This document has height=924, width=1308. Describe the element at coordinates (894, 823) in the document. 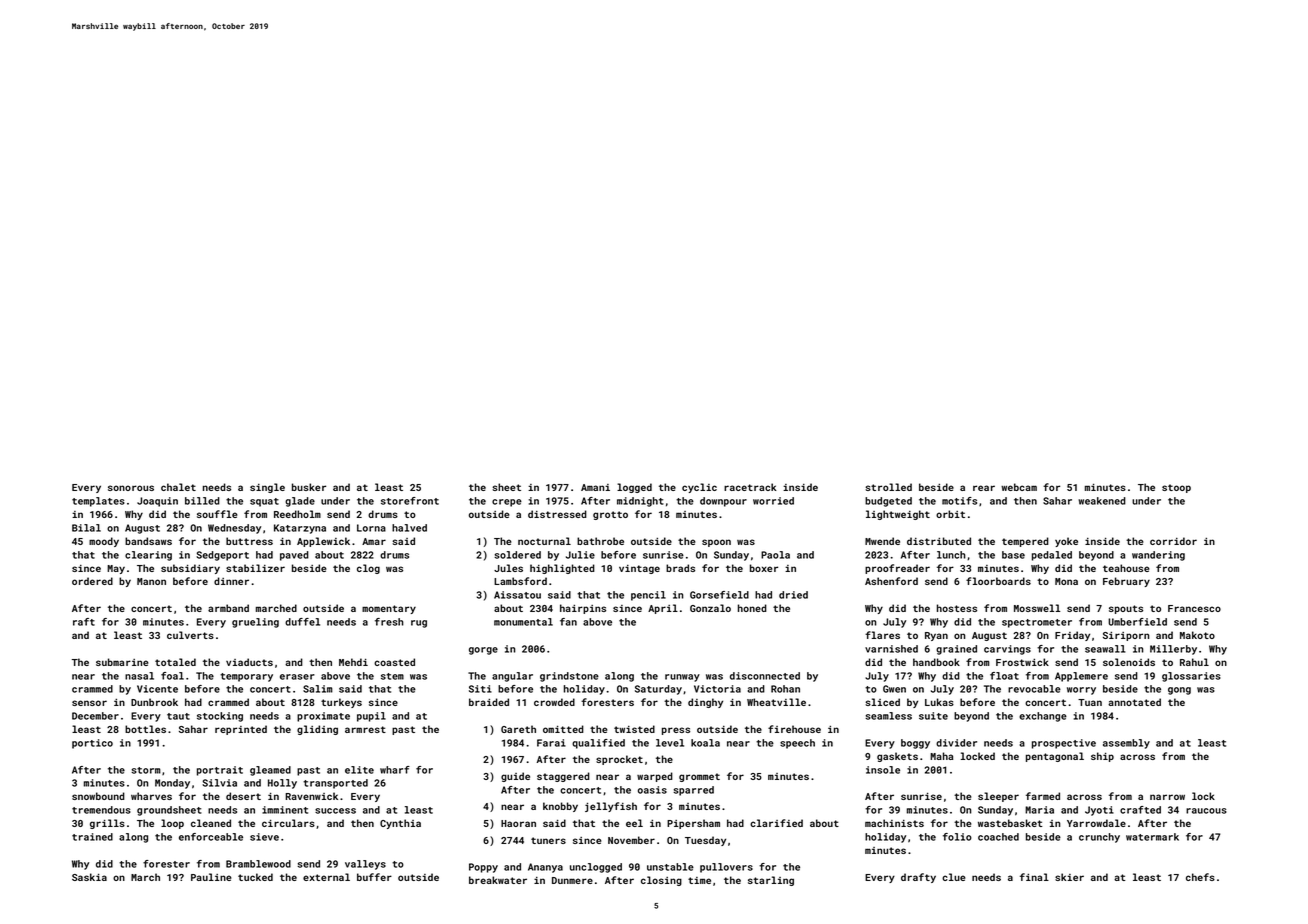

I see `machinists` at that location.
